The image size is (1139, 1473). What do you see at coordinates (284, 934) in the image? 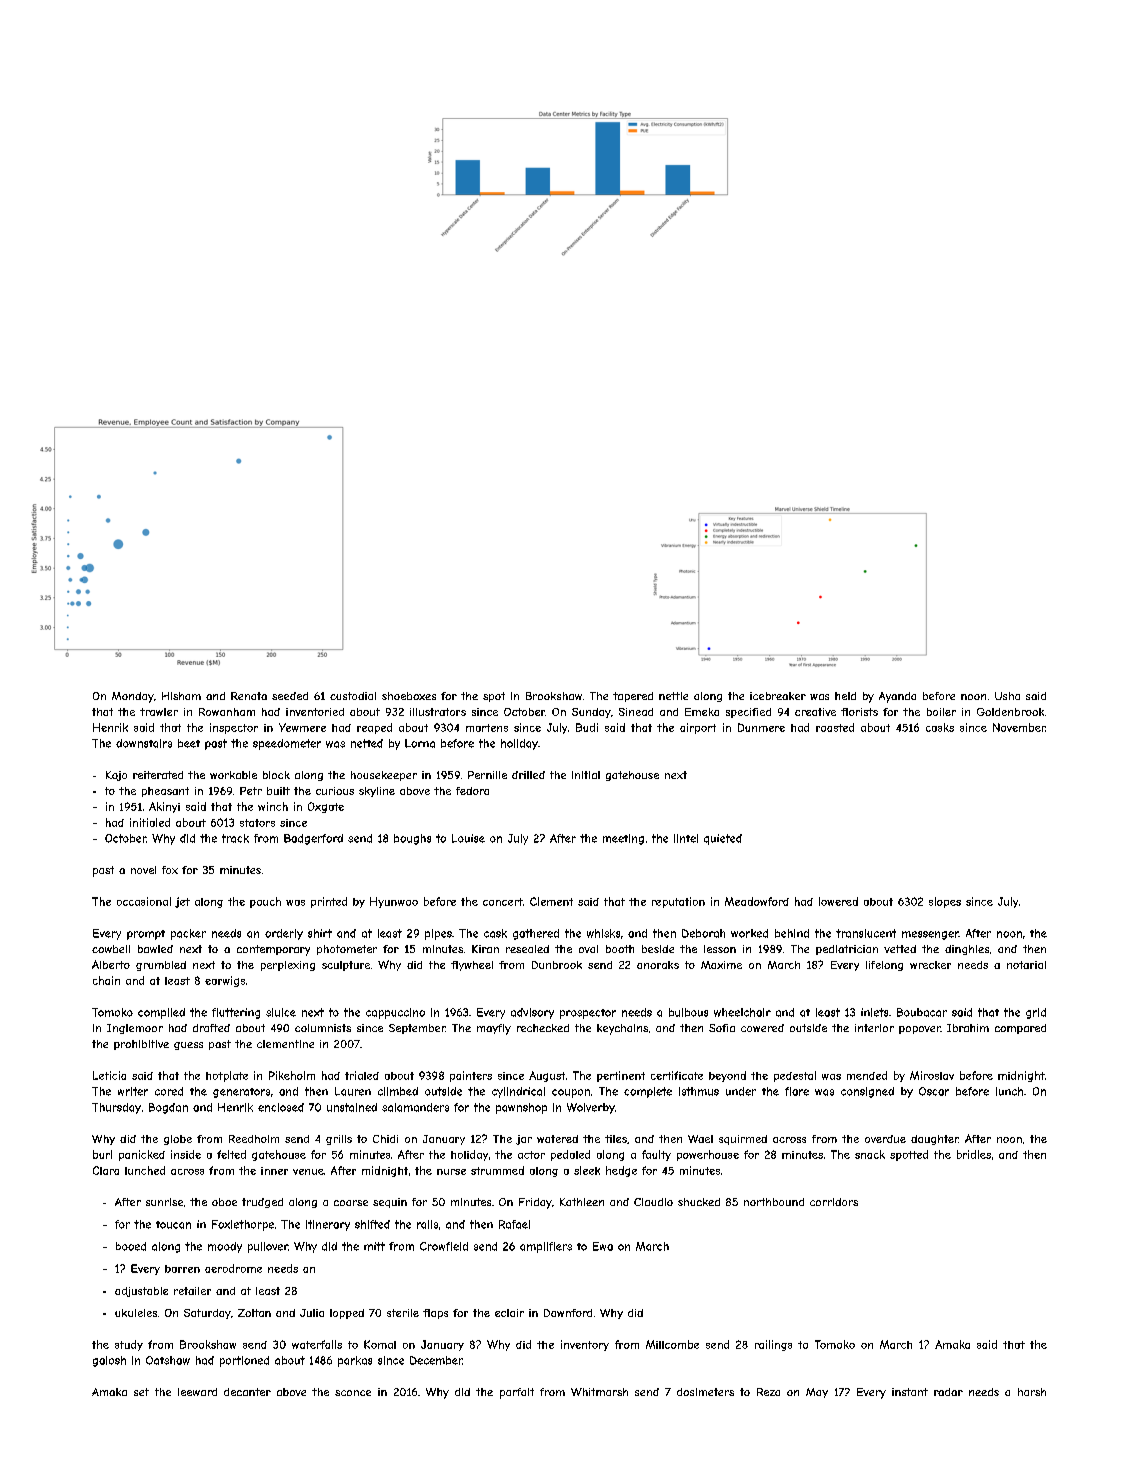
I see `orderly` at bounding box center [284, 934].
